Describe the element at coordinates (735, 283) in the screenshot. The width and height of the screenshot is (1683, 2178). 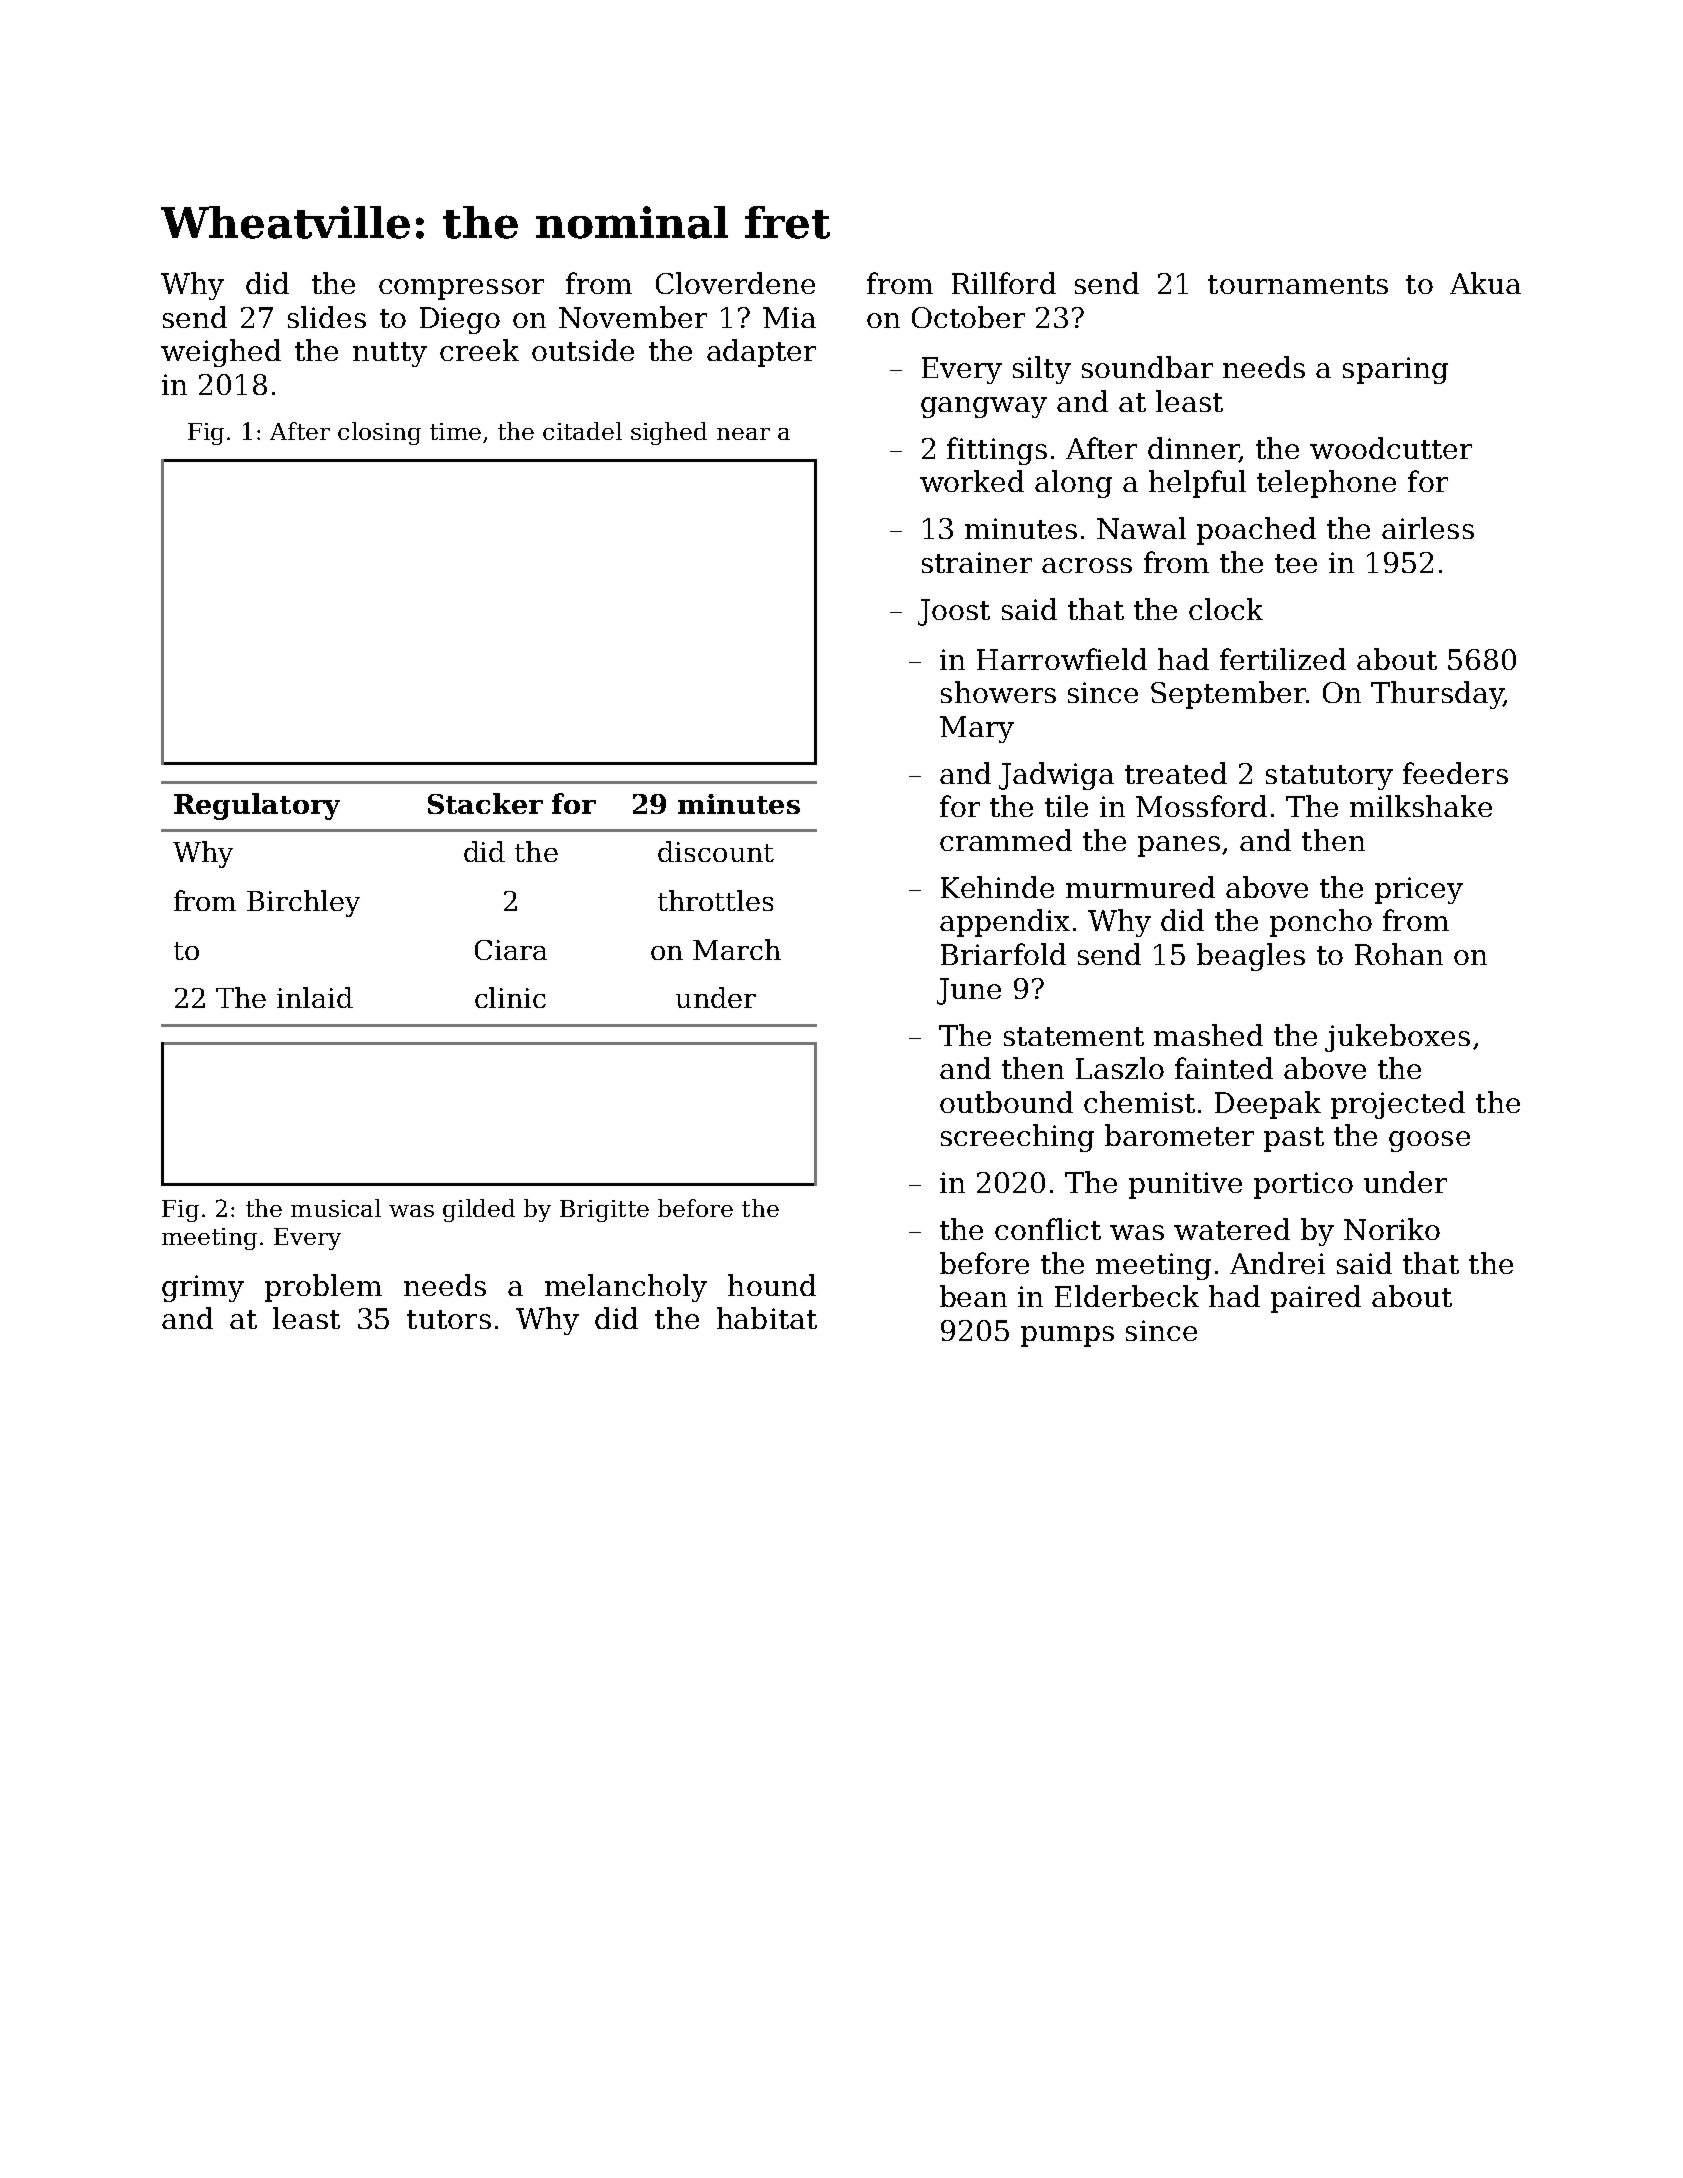
I see `Cloverdene` at that location.
